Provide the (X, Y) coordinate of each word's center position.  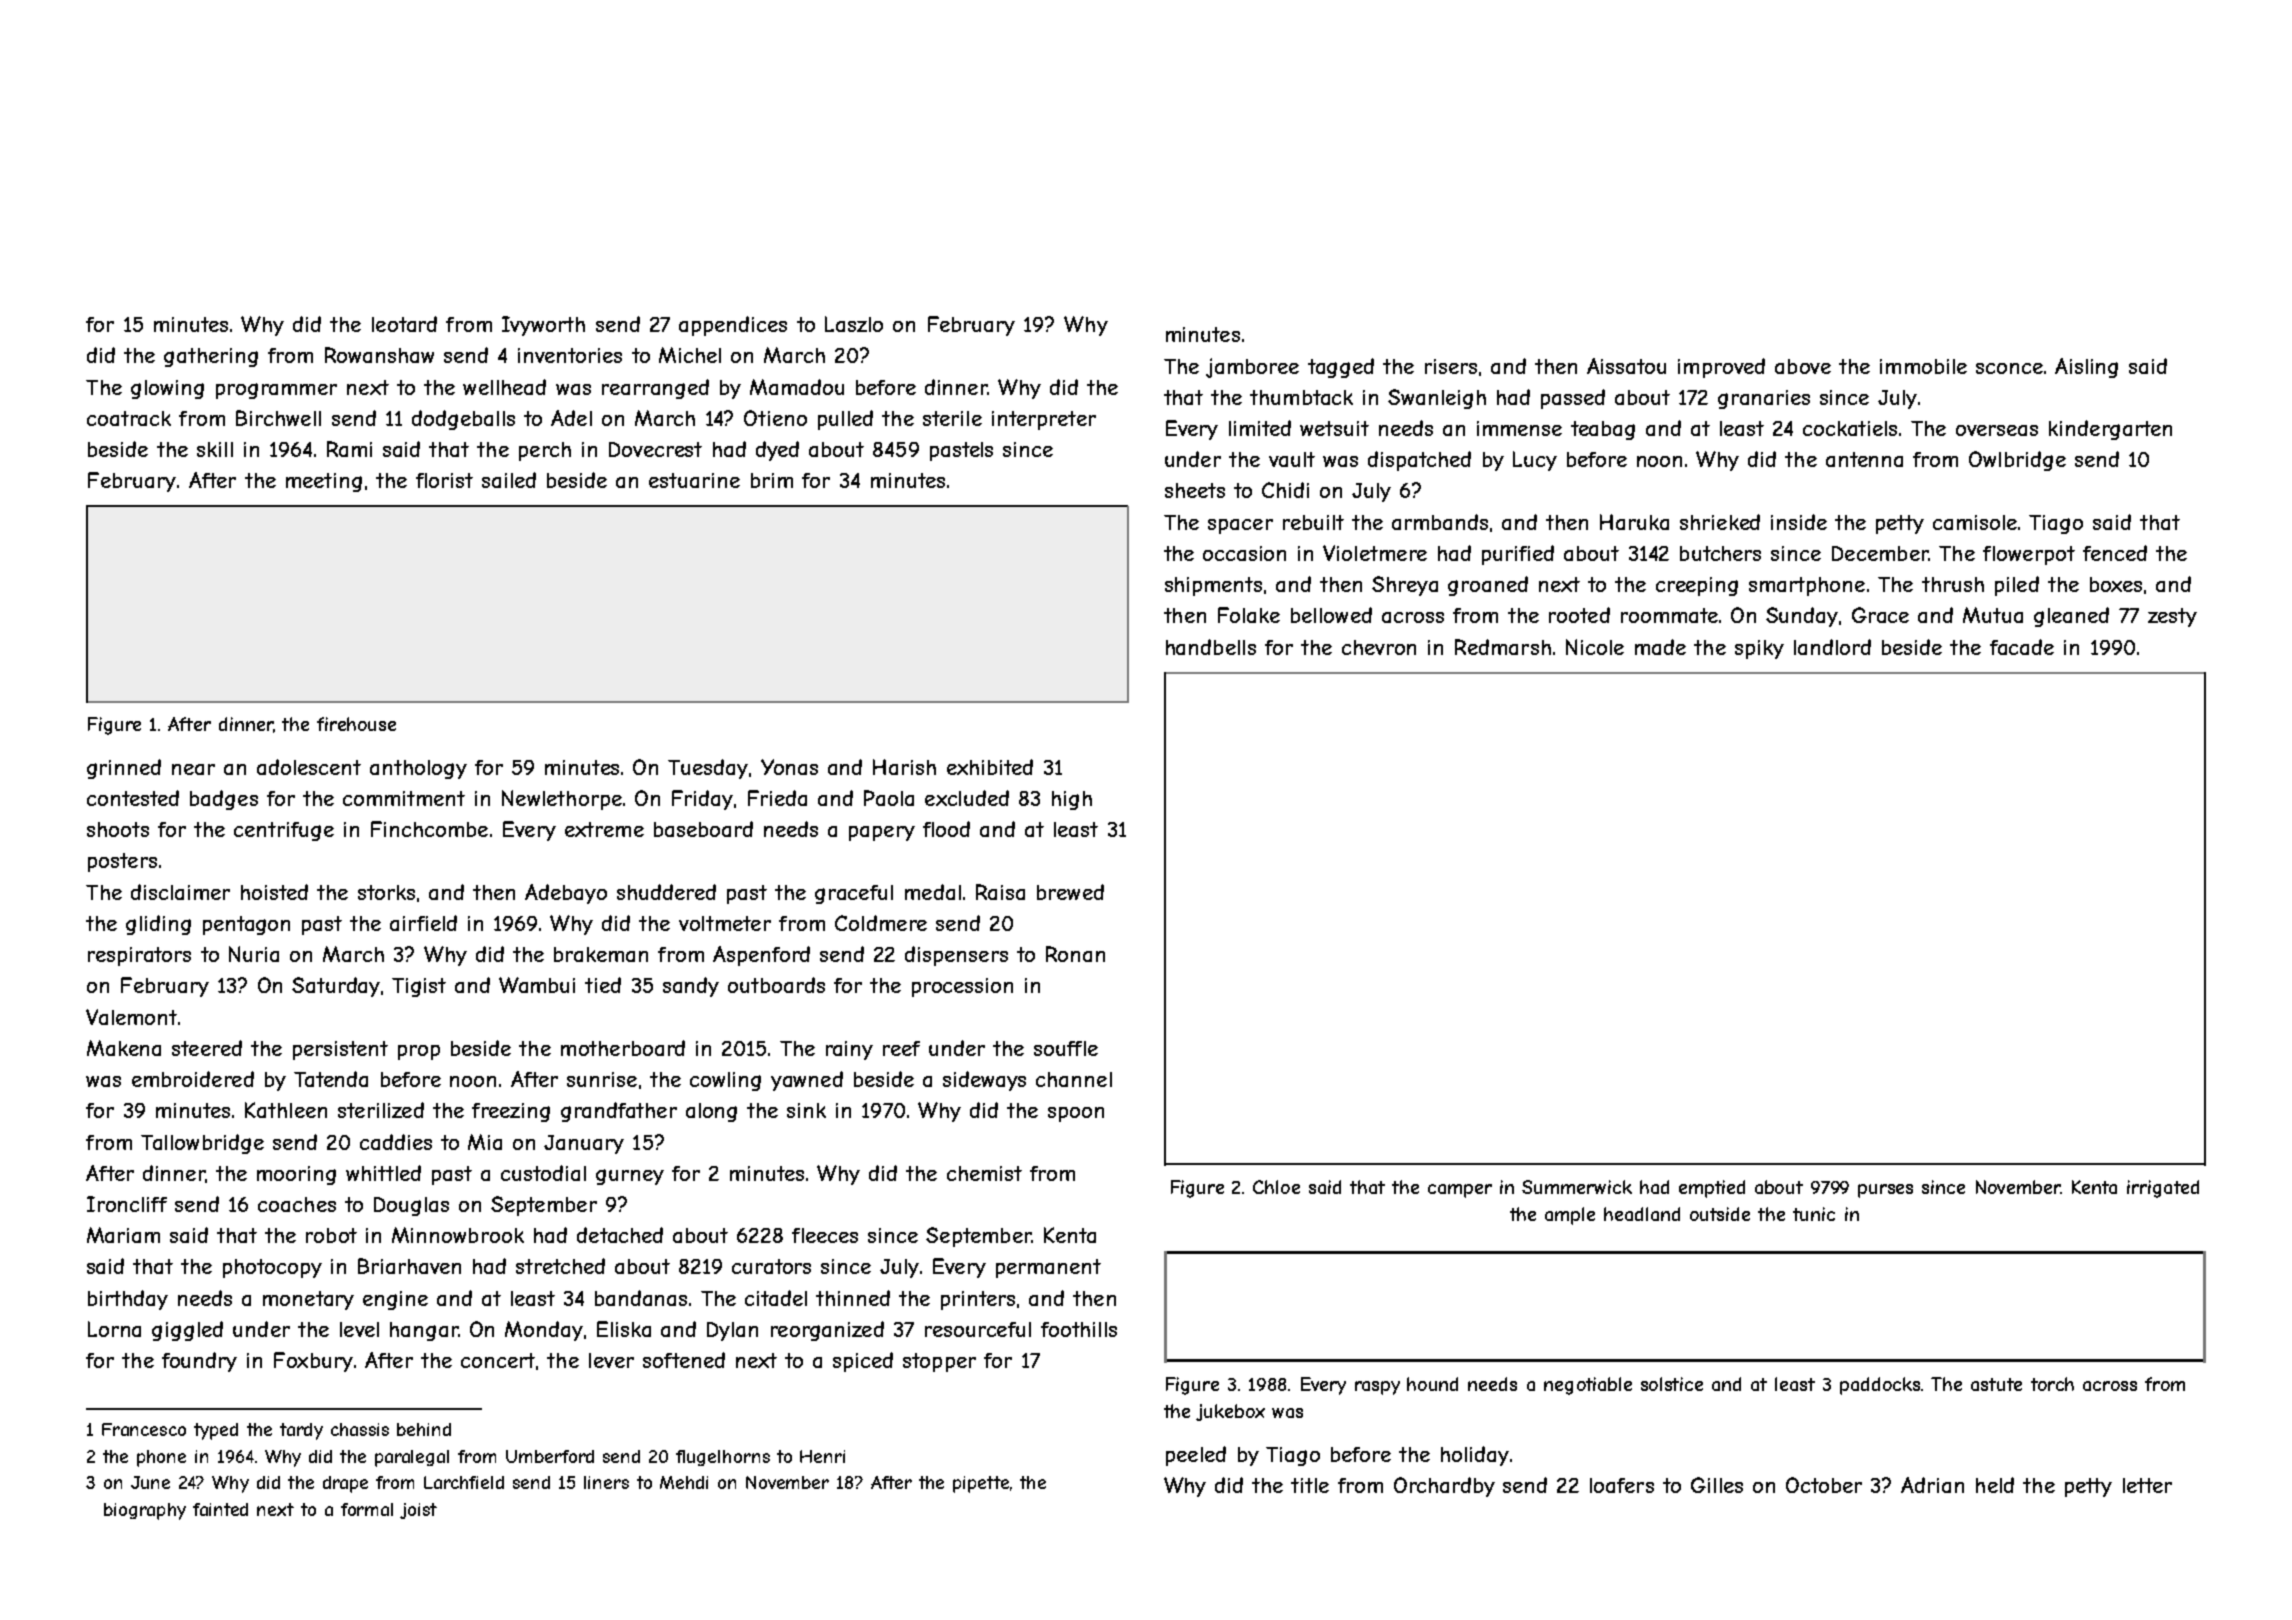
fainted (220, 1509)
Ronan (1075, 954)
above (1803, 366)
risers (1451, 366)
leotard (404, 324)
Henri (822, 1456)
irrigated (2163, 1189)
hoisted (274, 892)
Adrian (1932, 1485)
